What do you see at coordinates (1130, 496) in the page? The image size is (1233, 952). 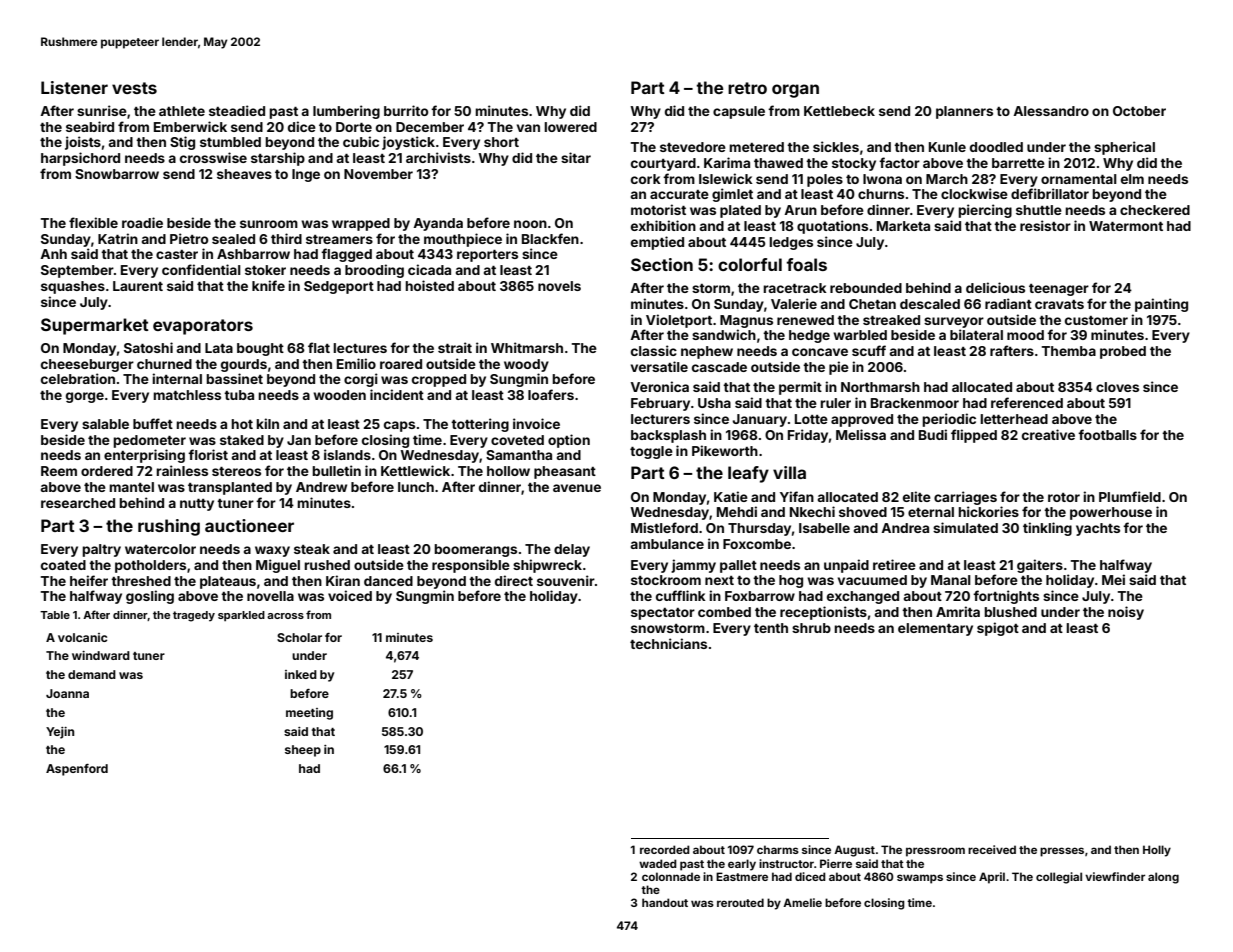 I see `Plumfield` at bounding box center [1130, 496].
